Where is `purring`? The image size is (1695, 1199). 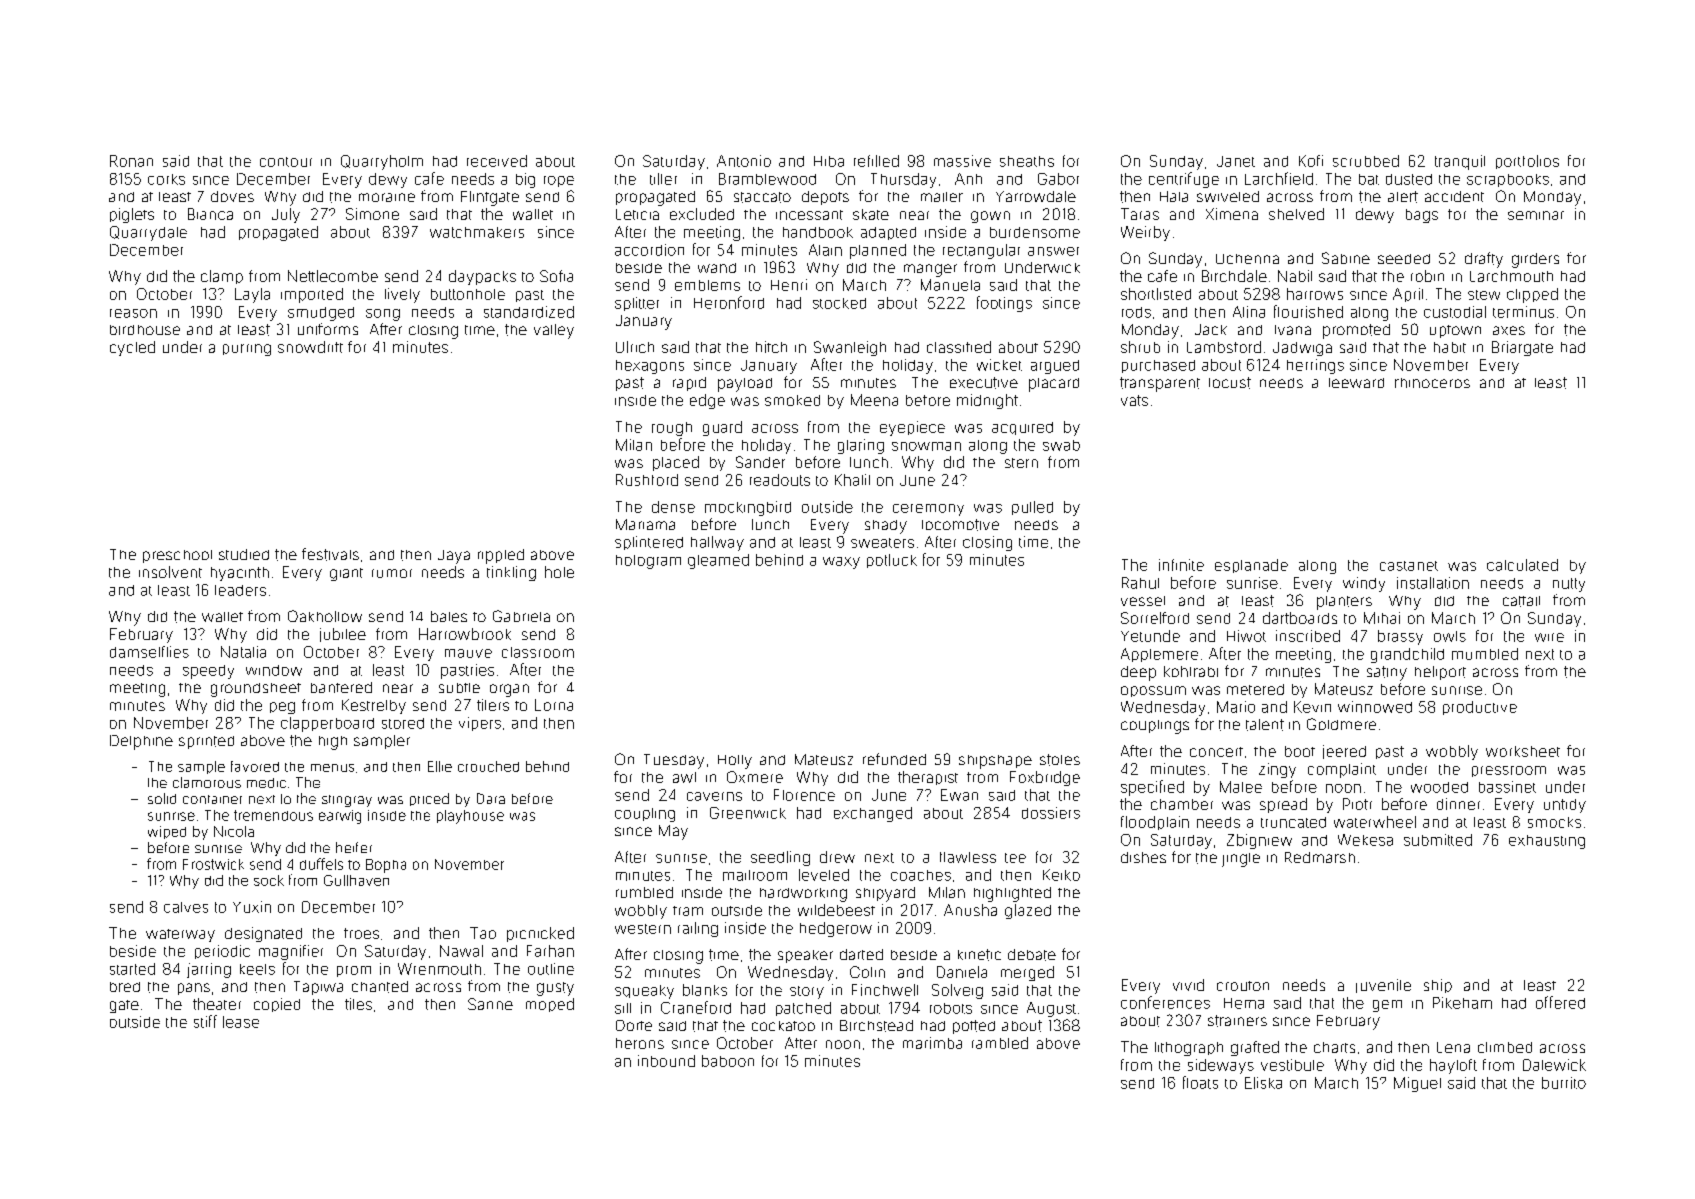 purring is located at coordinates (247, 350).
